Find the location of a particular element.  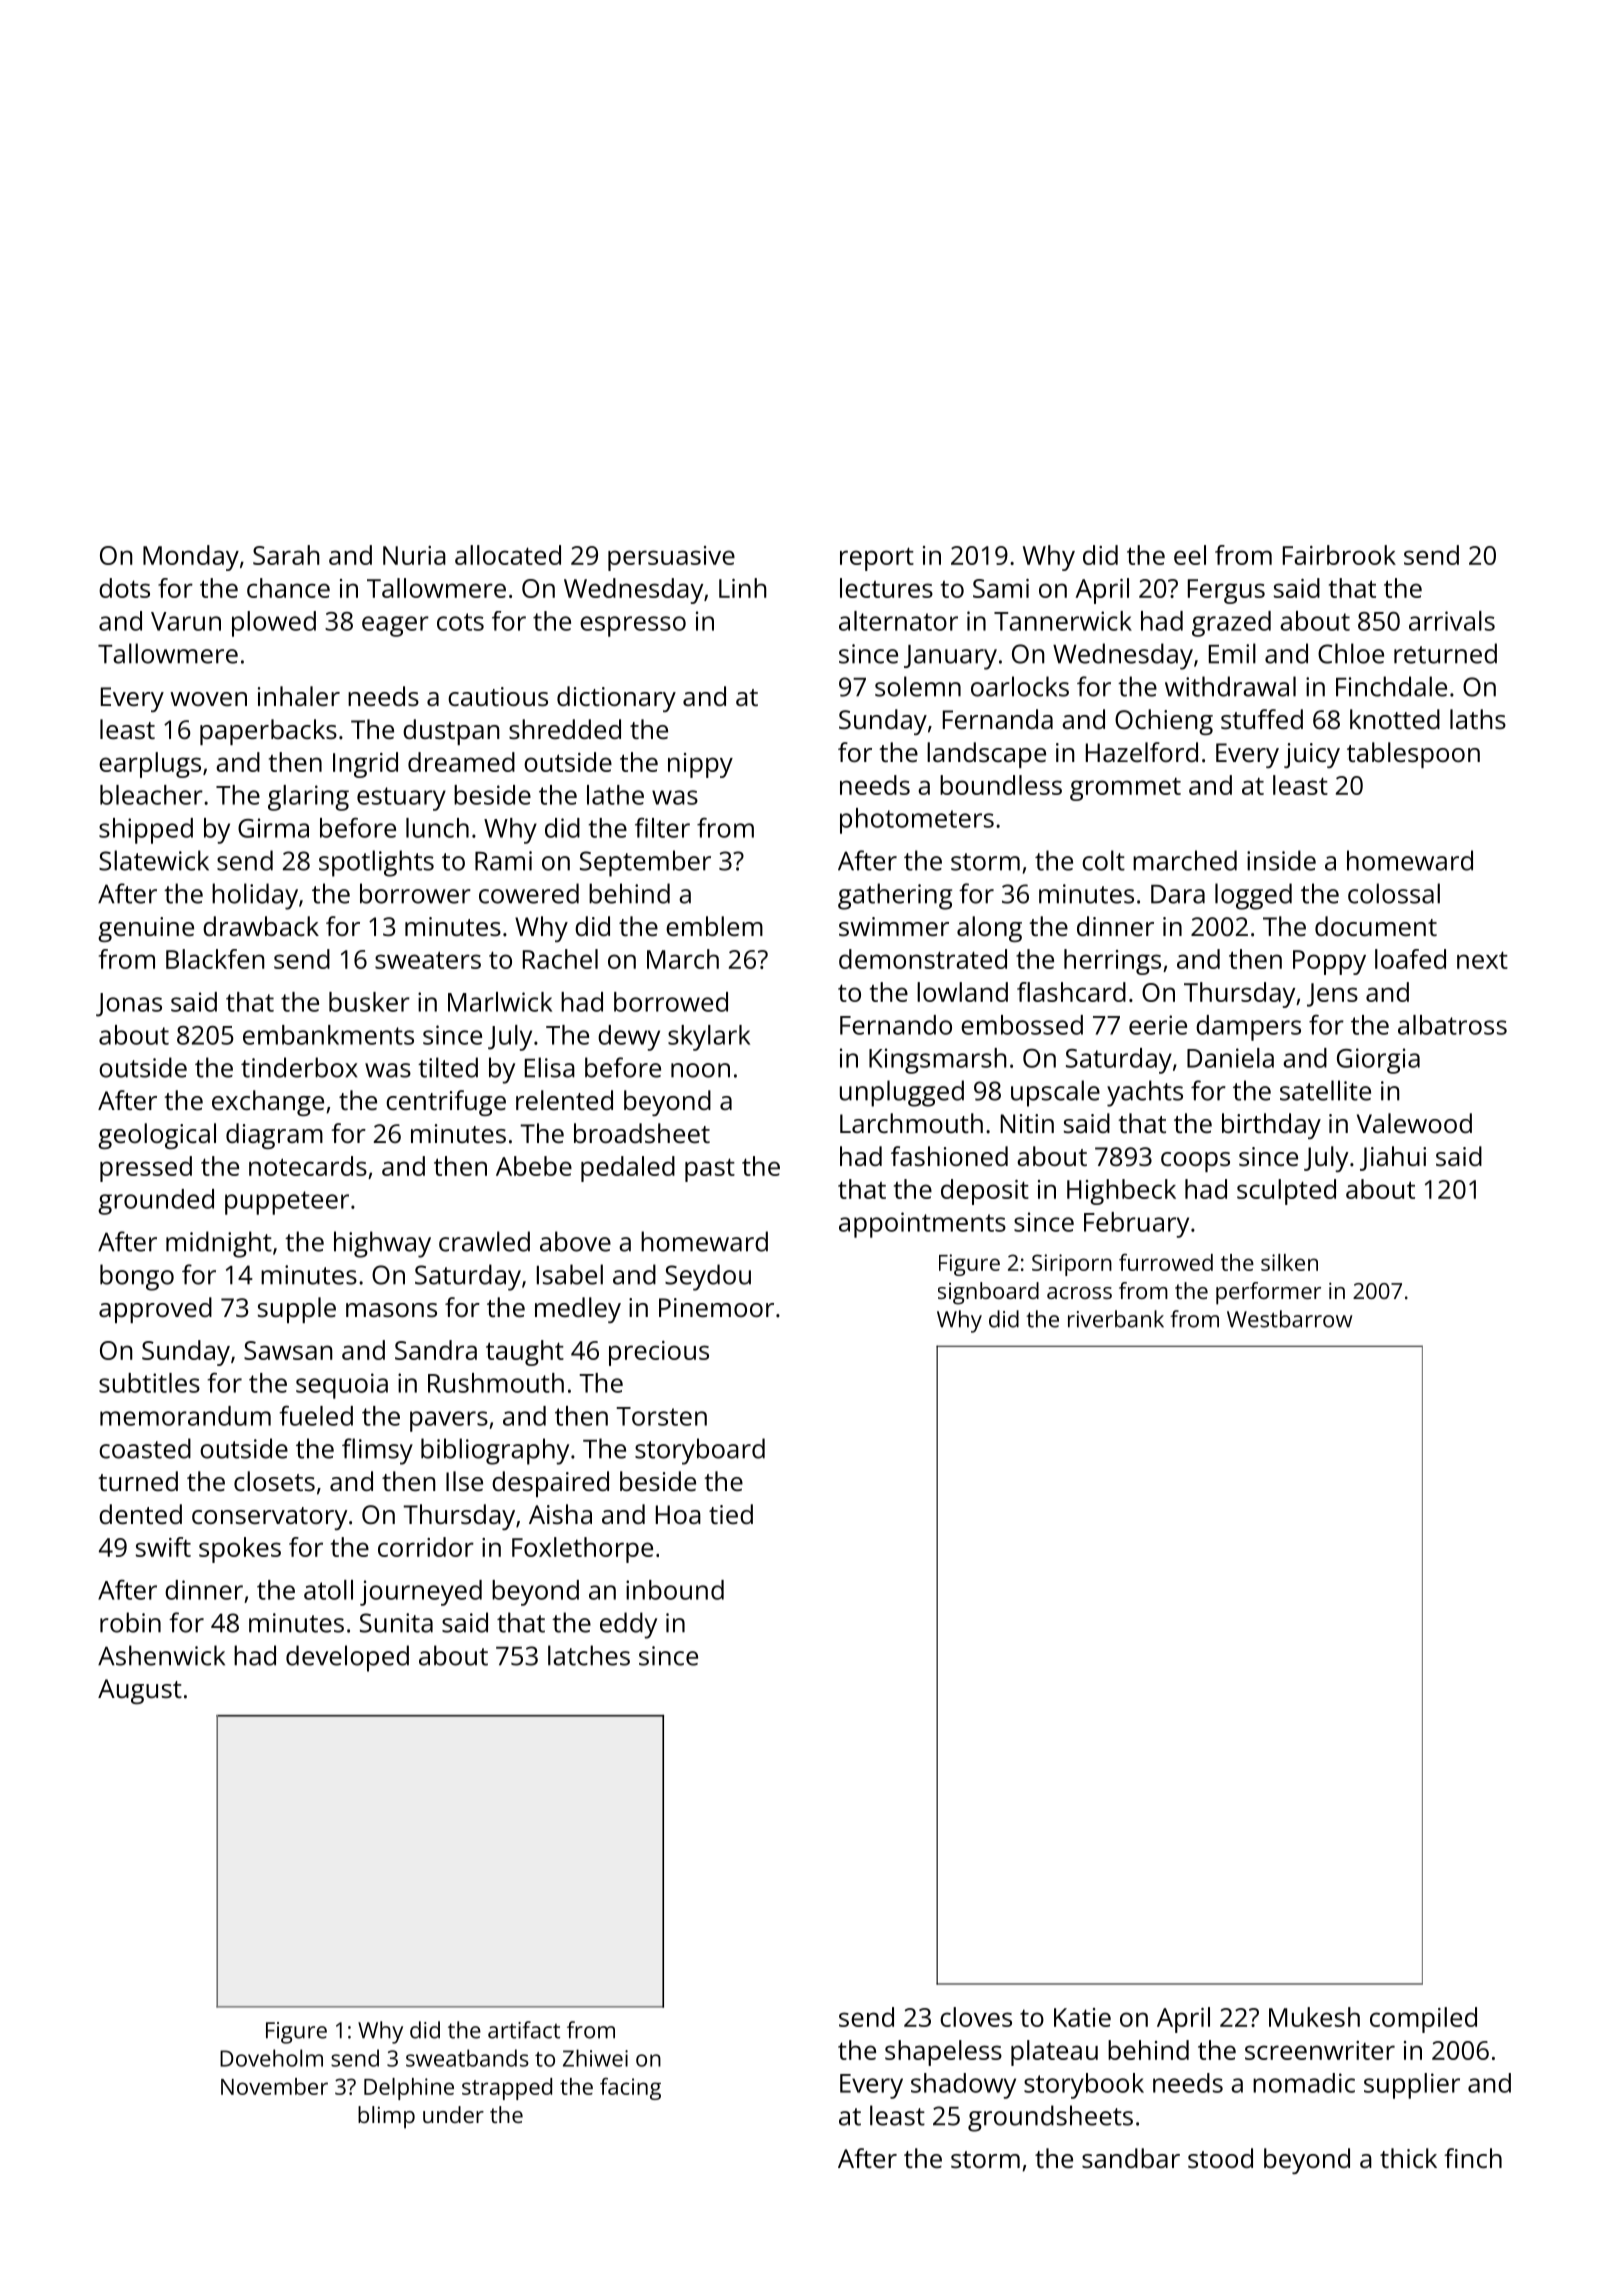

inbound is located at coordinates (675, 1590).
